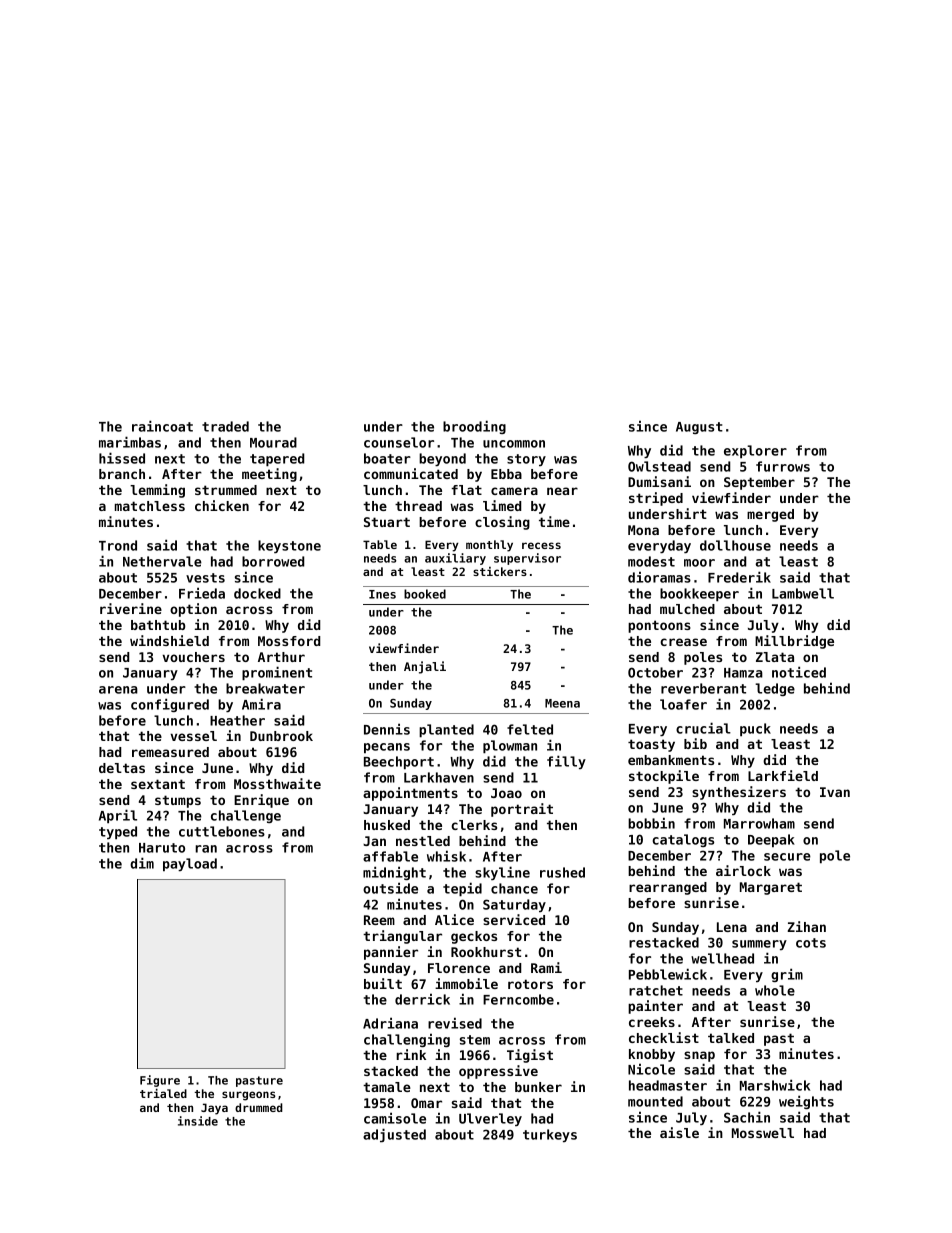 The width and height of the page is (952, 1233). Describe the element at coordinates (163, 1093) in the page. I see `trialed` at that location.
